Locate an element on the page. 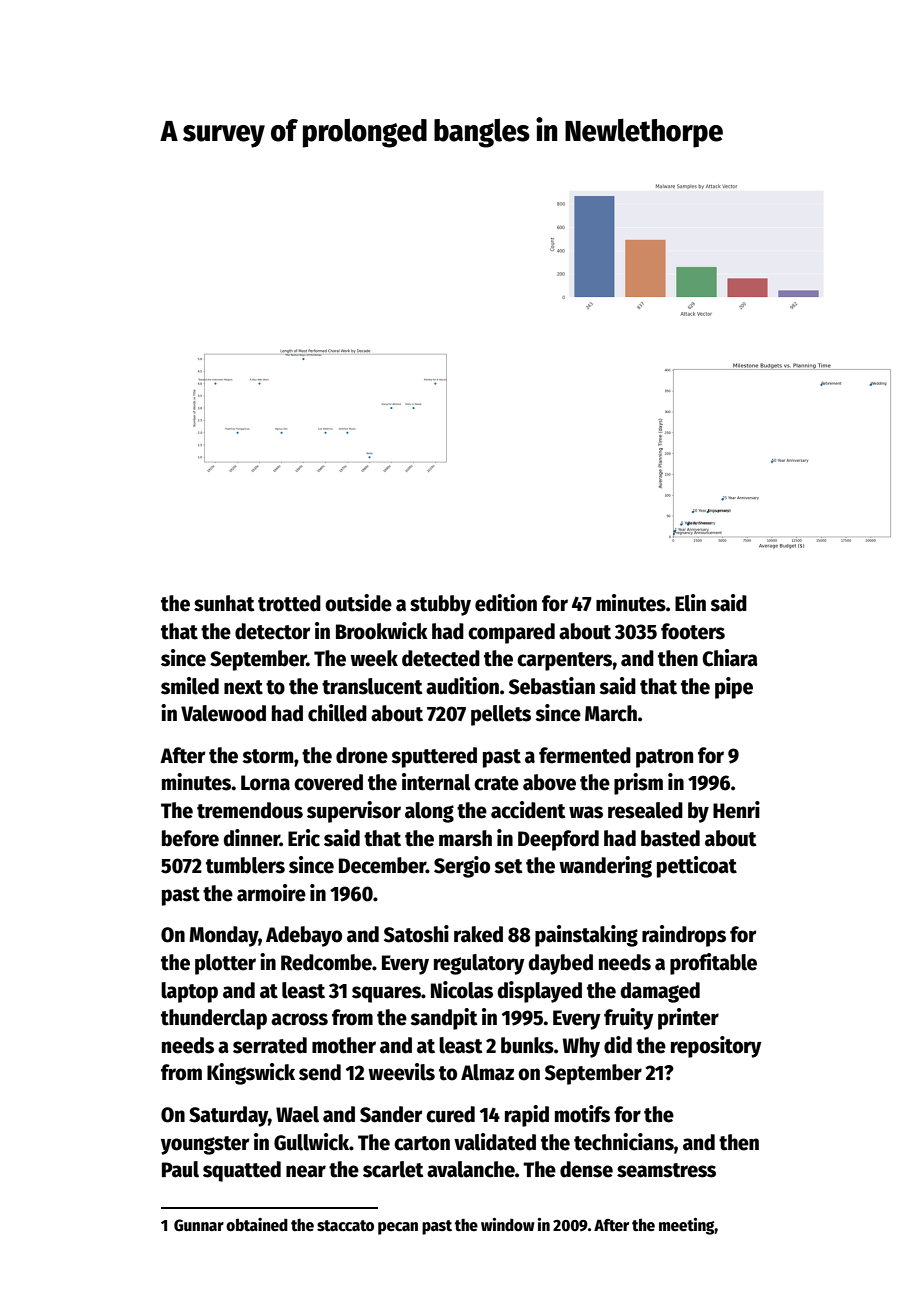 This image has height=1311, width=924. Adebayo is located at coordinates (304, 936).
